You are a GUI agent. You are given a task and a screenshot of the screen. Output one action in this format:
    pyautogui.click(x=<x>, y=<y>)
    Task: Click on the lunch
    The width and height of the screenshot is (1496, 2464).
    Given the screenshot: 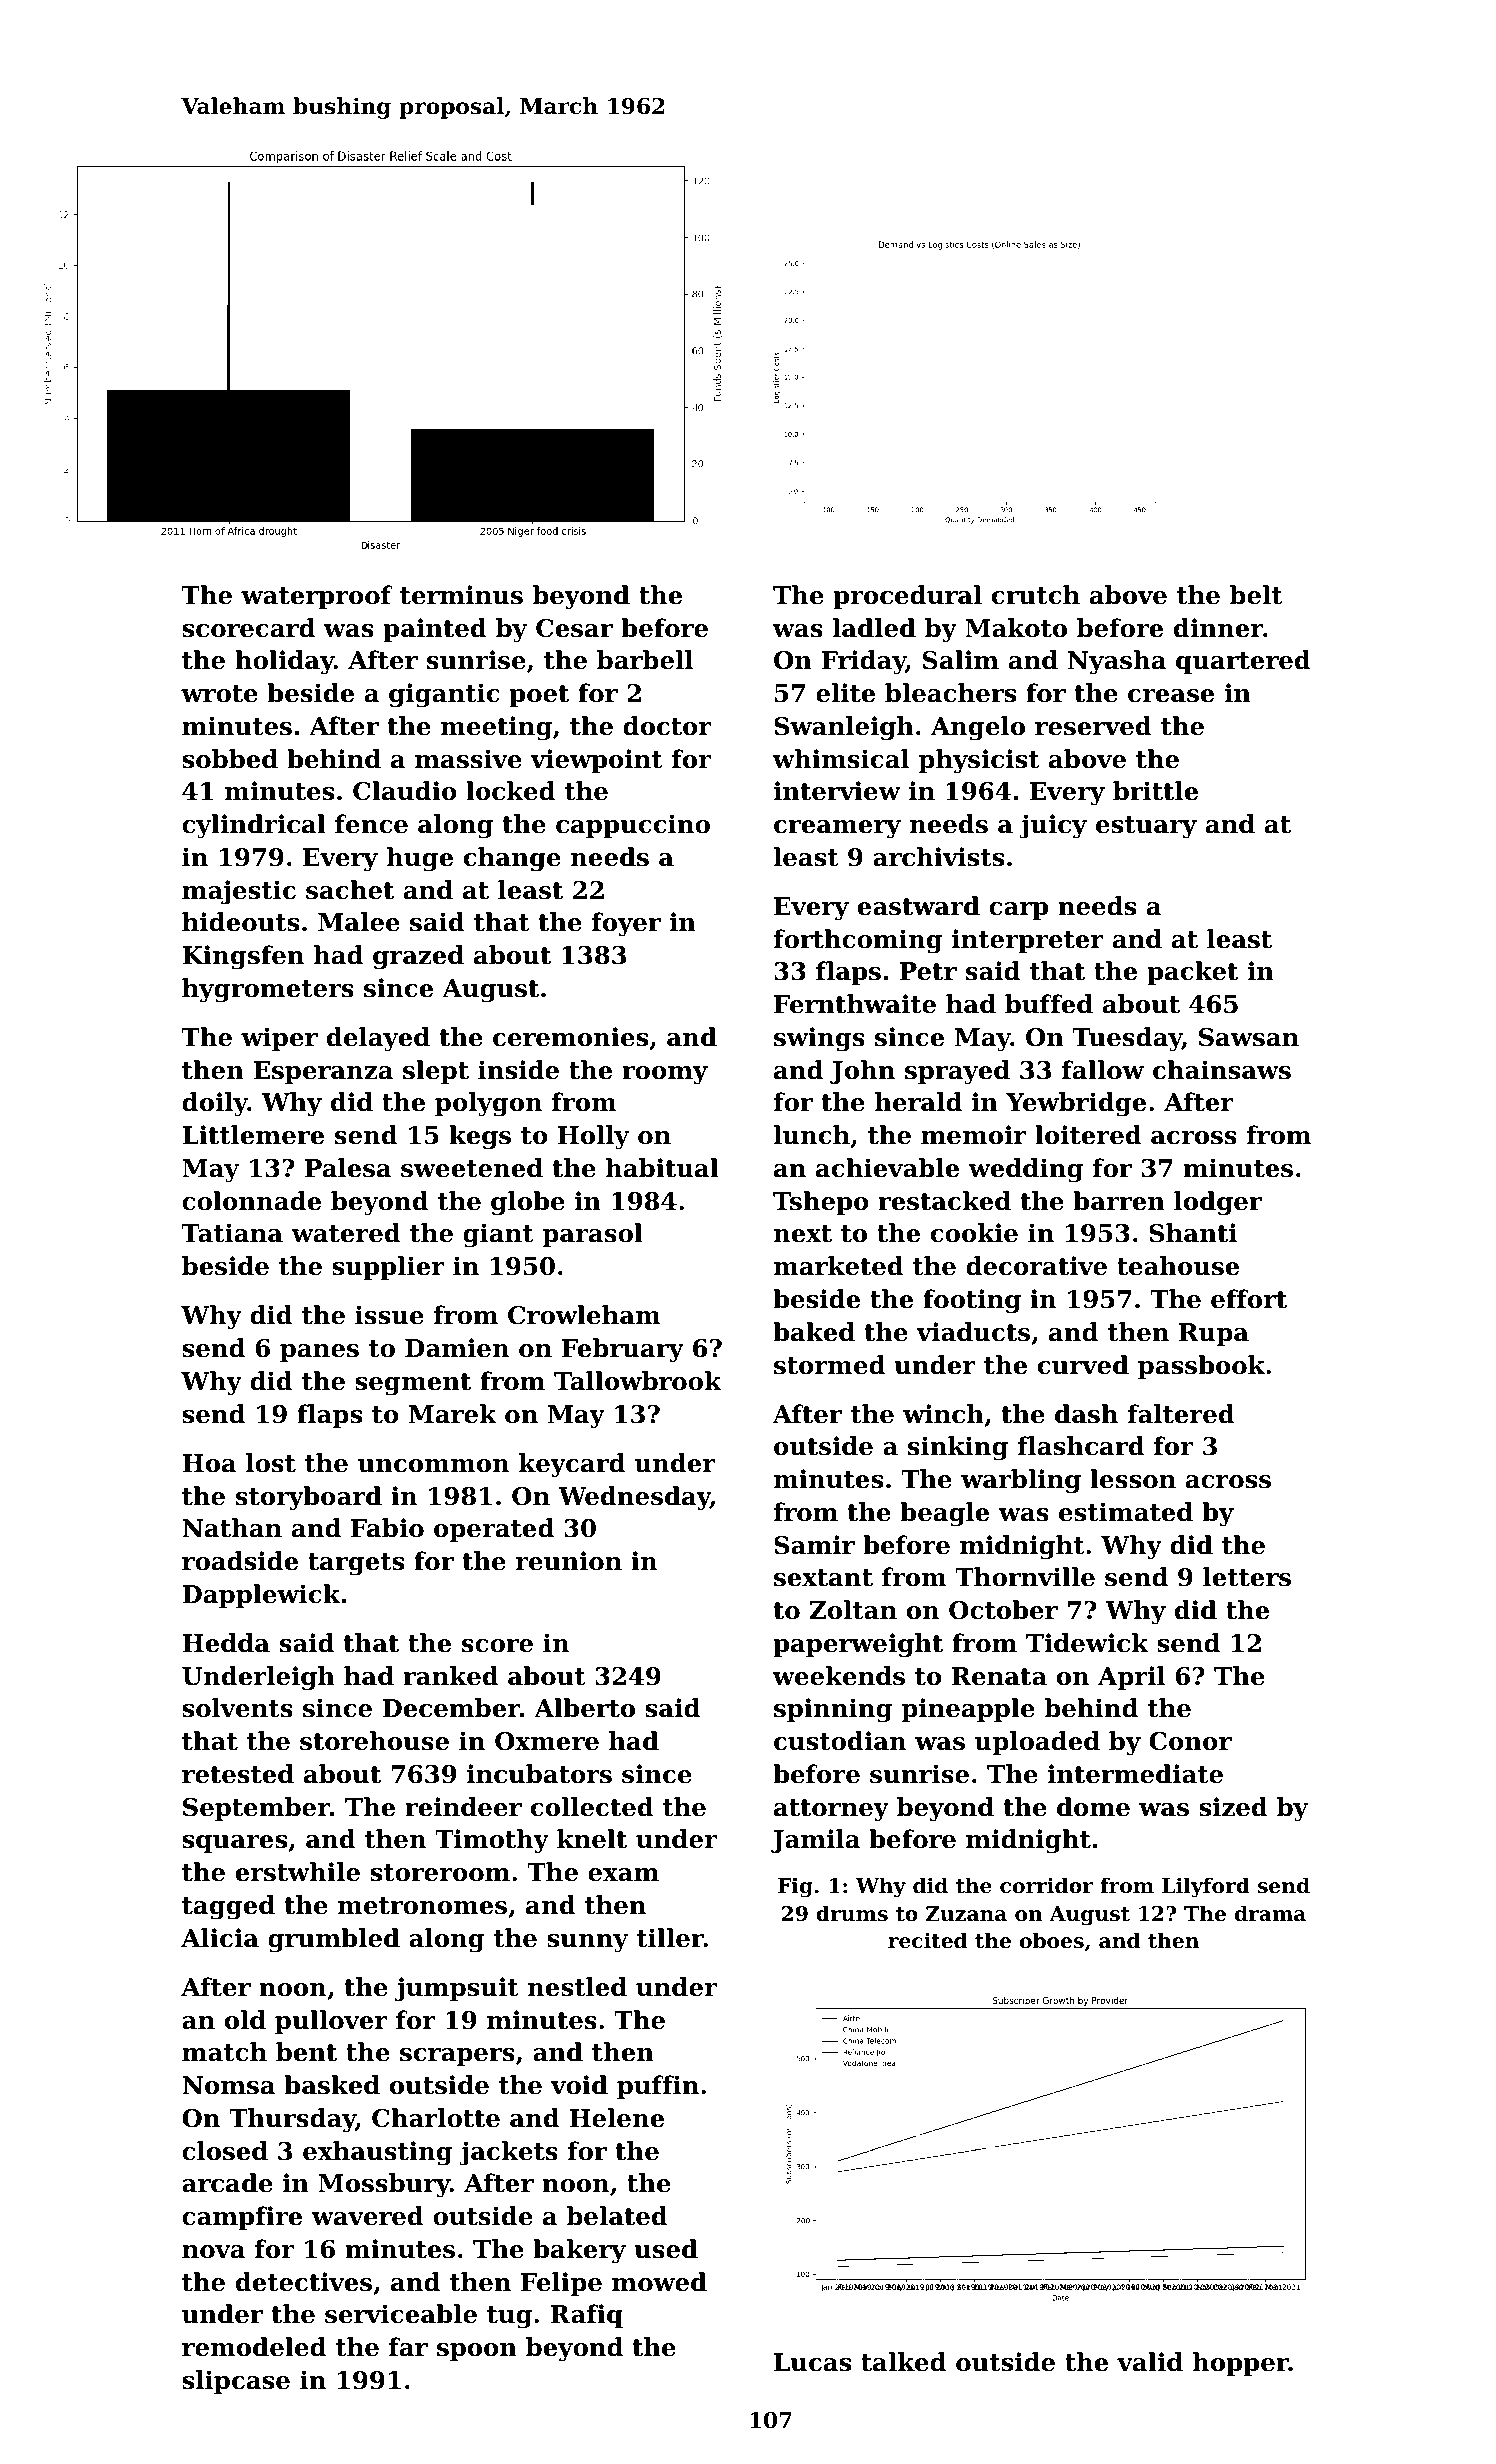 What is the action you would take?
    pyautogui.click(x=812, y=1135)
